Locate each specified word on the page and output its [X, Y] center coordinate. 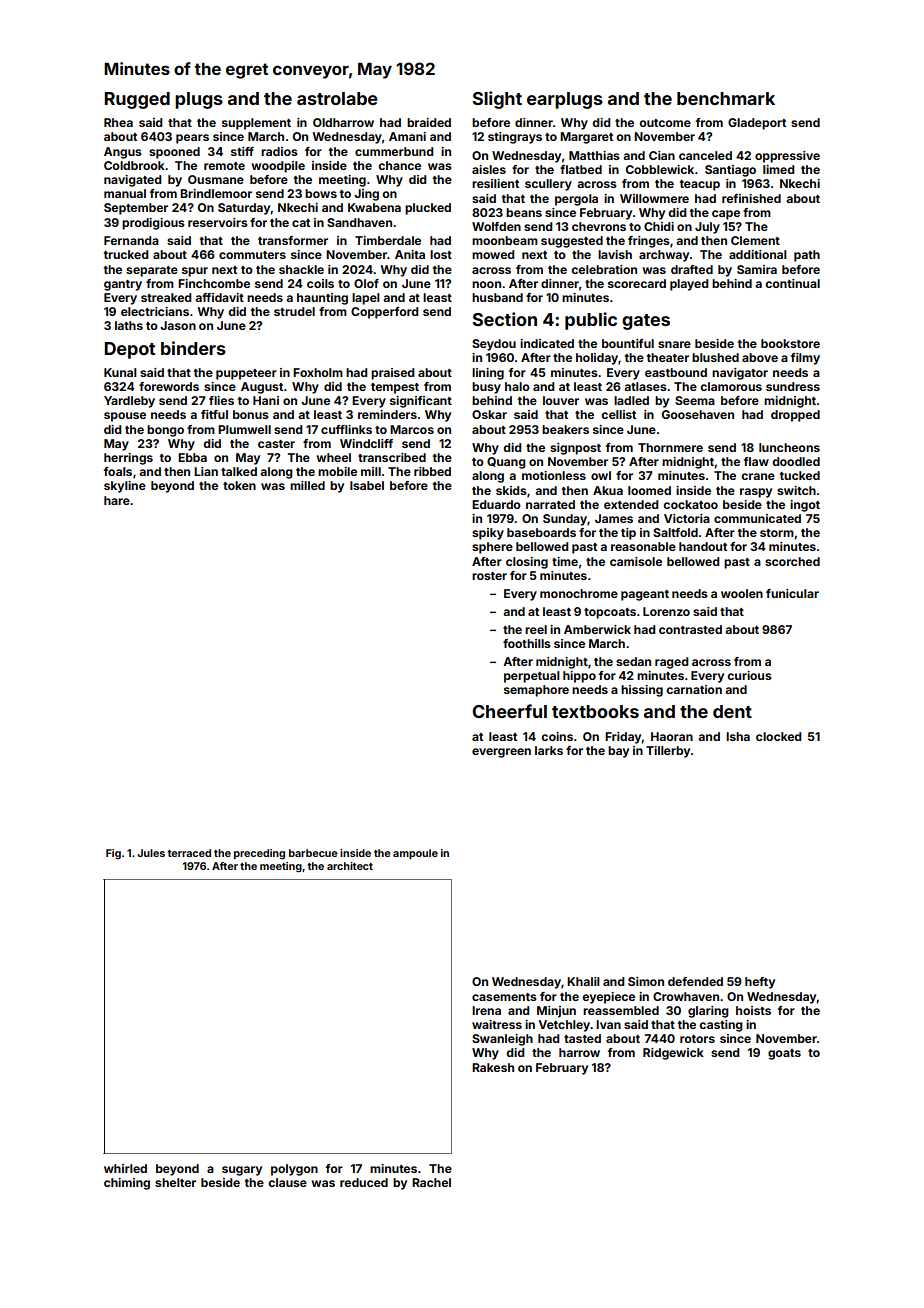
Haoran [672, 736]
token [239, 485]
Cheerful [509, 711]
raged [672, 663]
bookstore [790, 343]
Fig [113, 854]
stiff [242, 151]
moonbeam [505, 240]
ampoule [415, 854]
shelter [175, 1182]
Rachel [431, 1182]
